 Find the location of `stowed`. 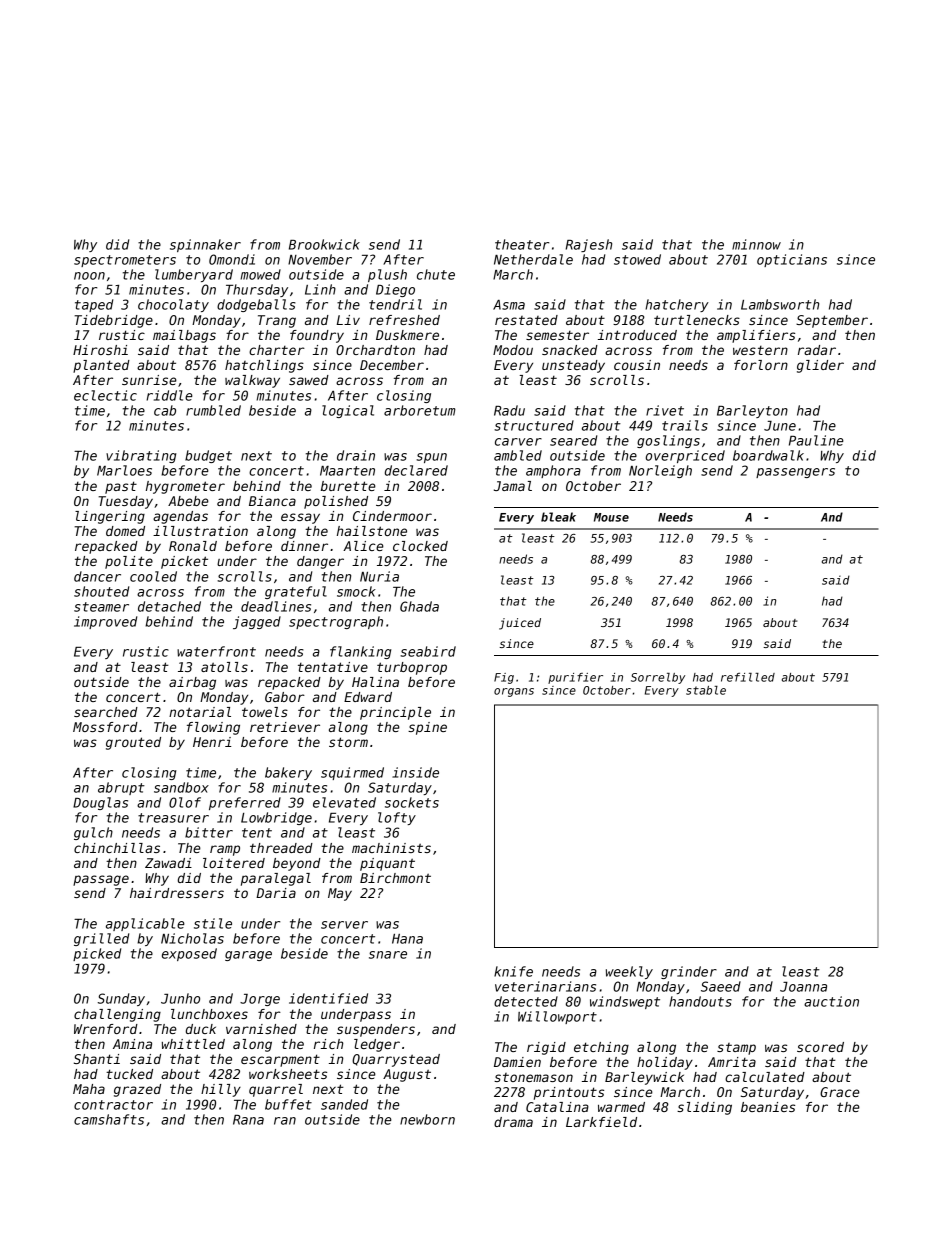

stowed is located at coordinates (637, 259).
